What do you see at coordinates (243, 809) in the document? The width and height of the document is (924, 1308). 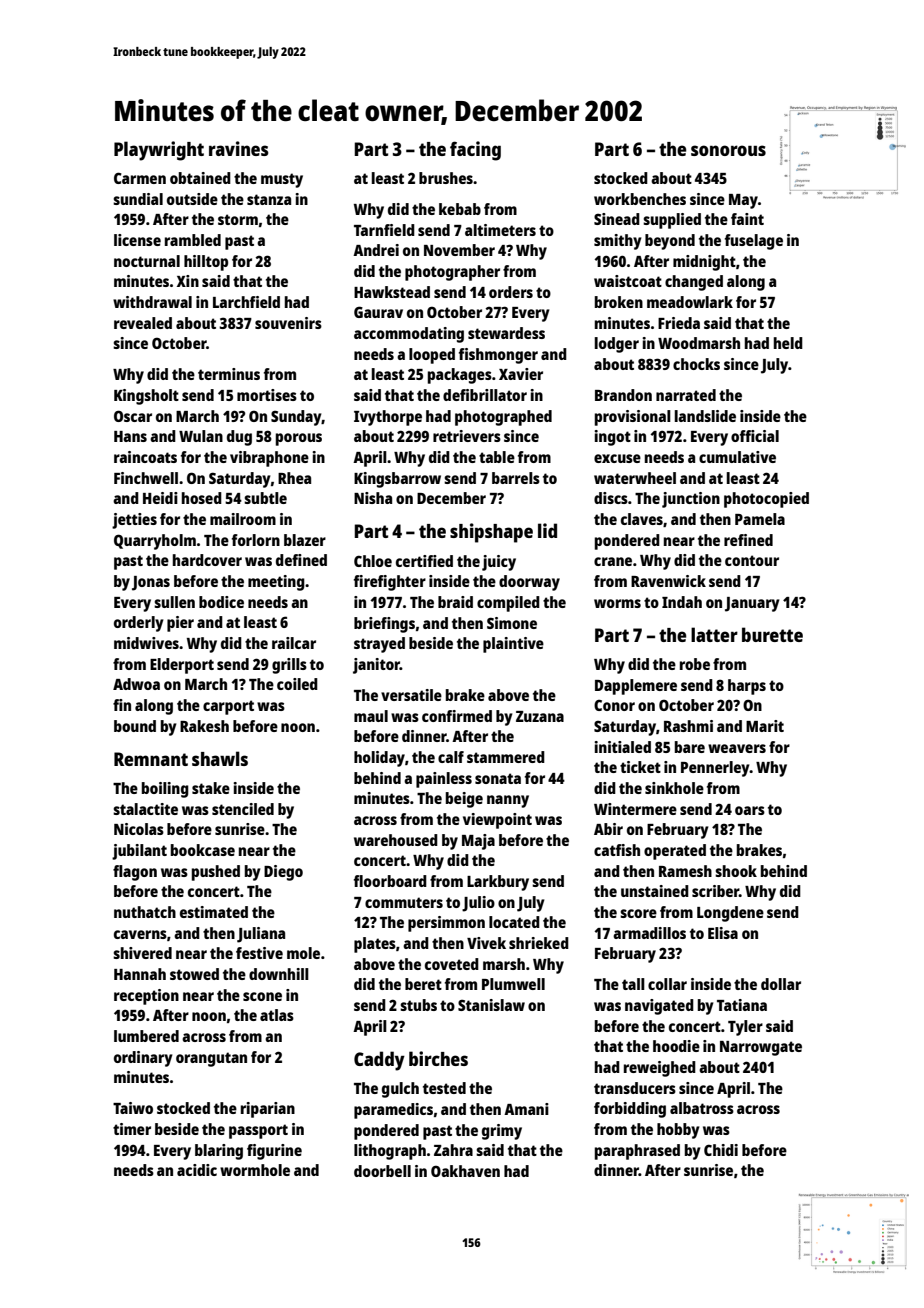 I see `stenciled` at bounding box center [243, 809].
